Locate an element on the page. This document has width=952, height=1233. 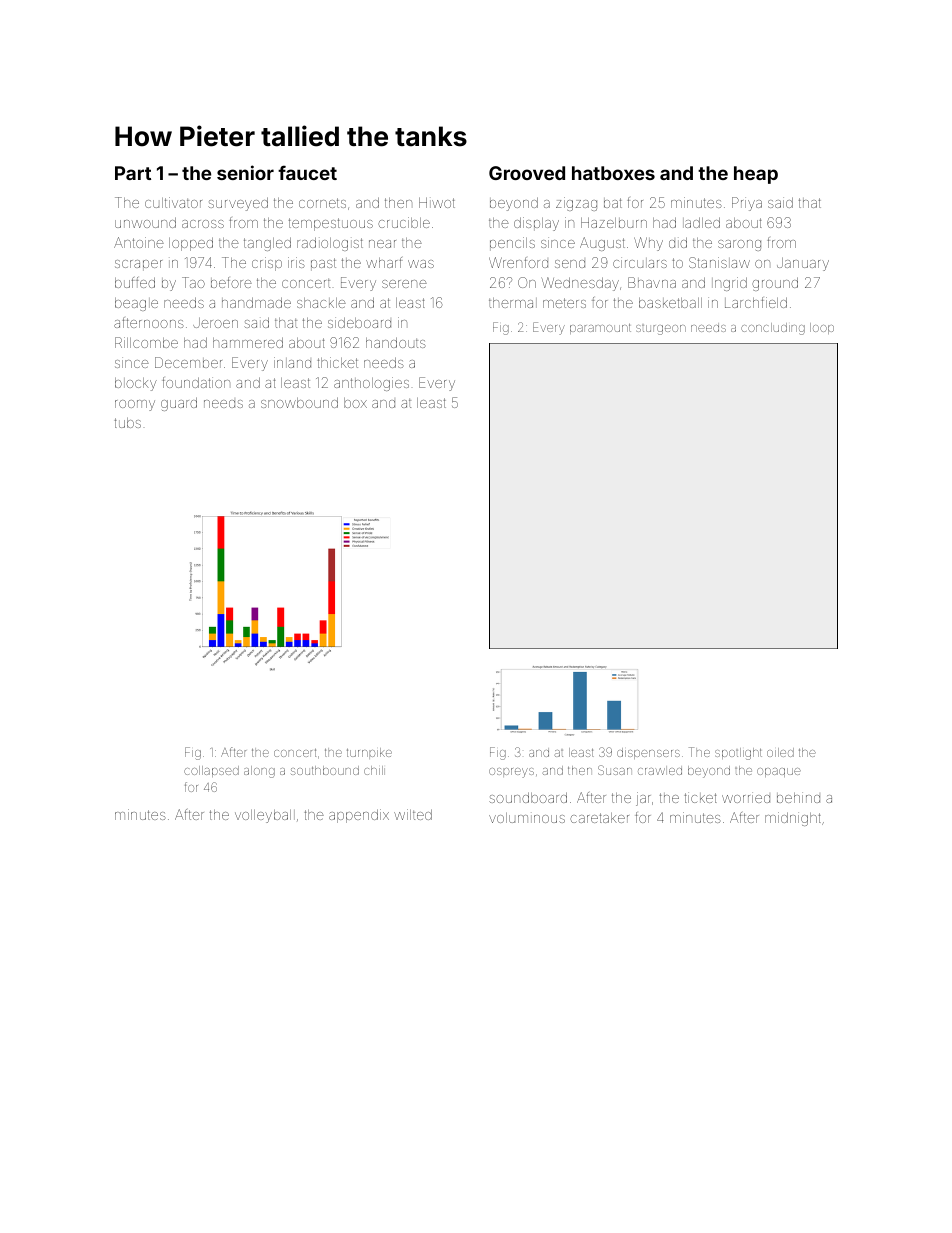
buffed is located at coordinates (135, 282).
